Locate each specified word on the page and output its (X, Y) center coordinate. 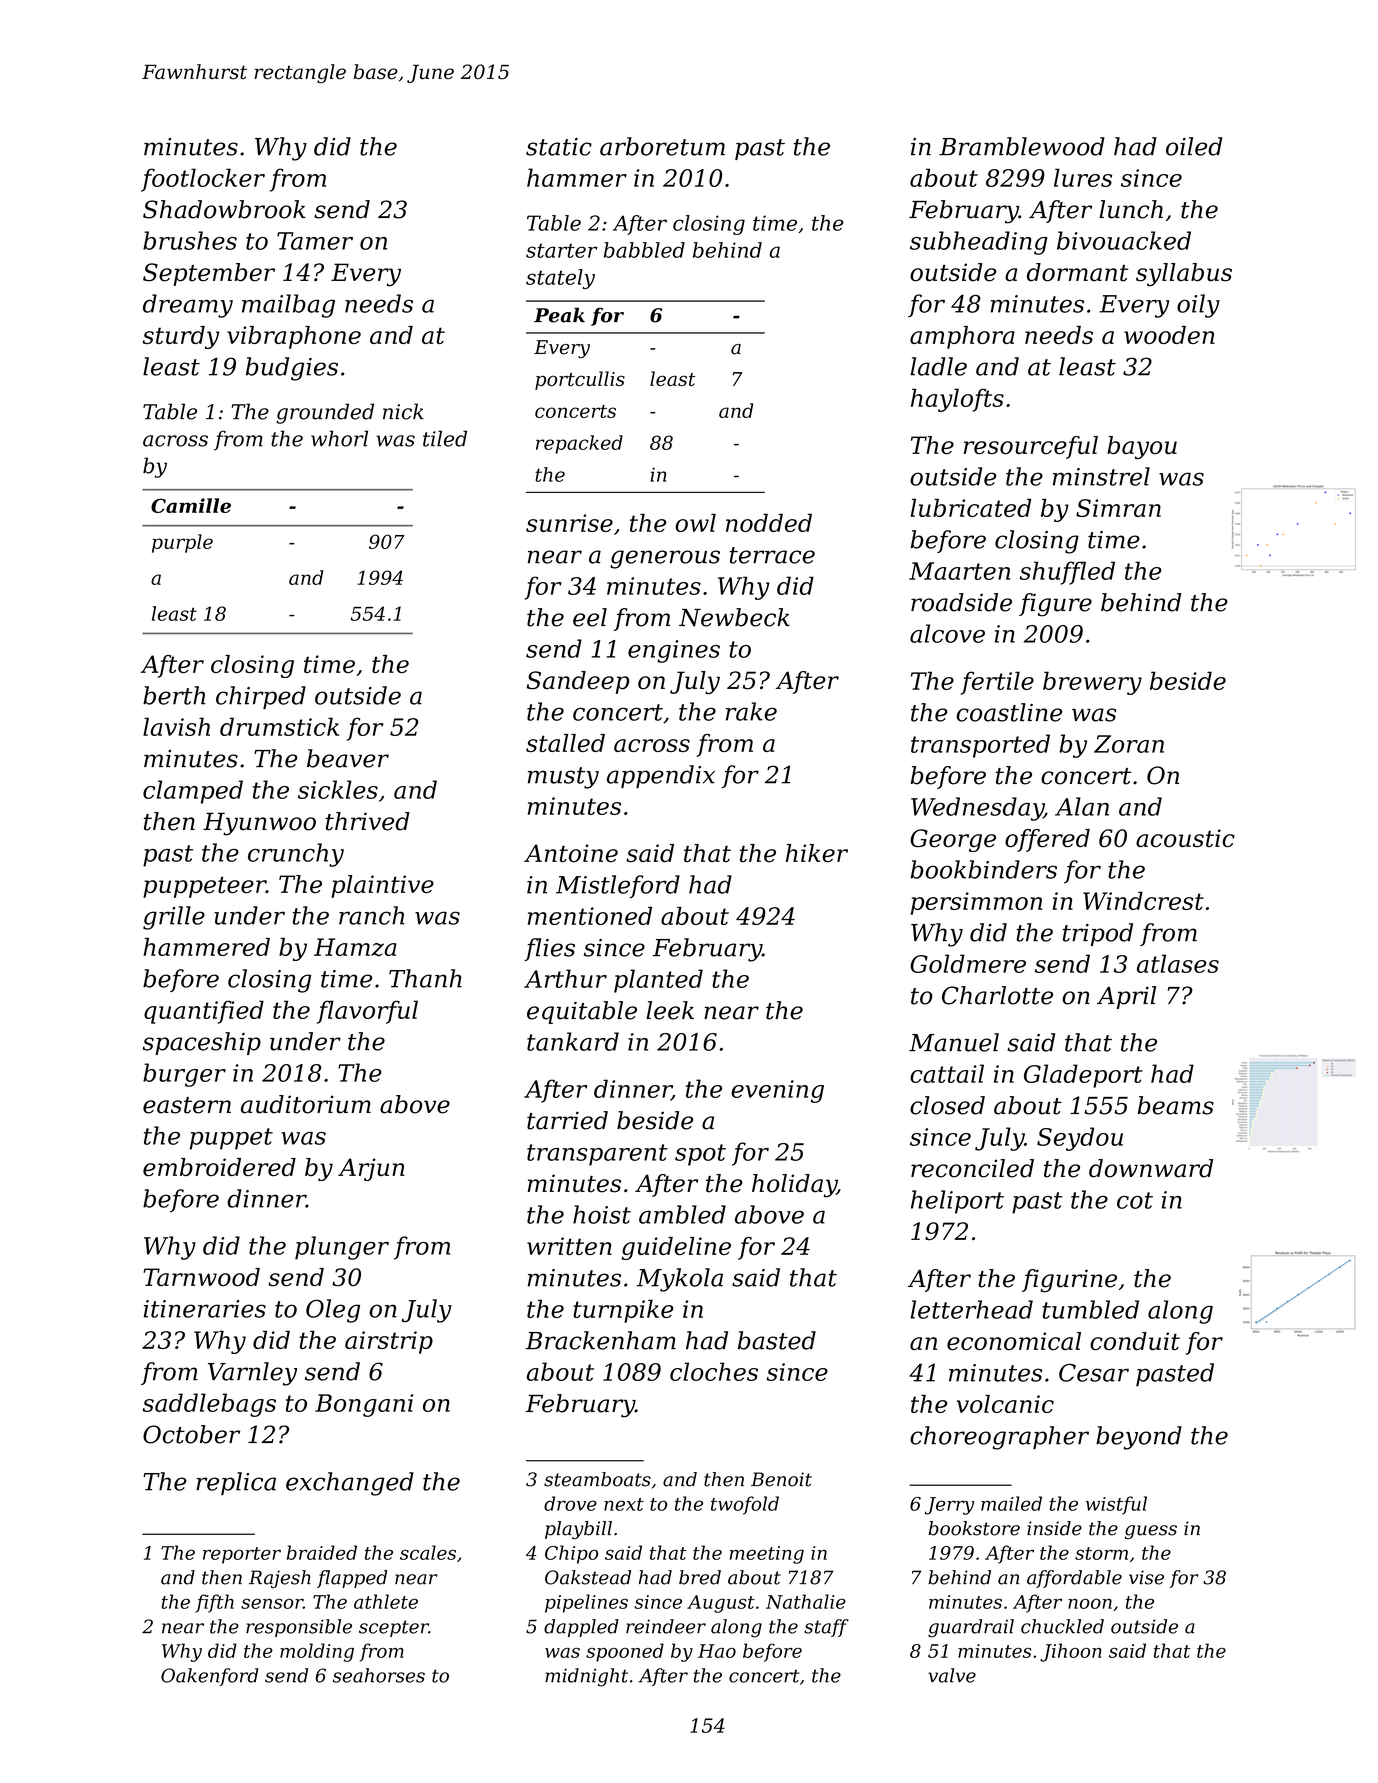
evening (777, 1091)
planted (658, 981)
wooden (1169, 335)
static (559, 147)
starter (561, 250)
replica (236, 1483)
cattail (947, 1073)
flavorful (367, 1012)
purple (182, 543)
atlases (1178, 963)
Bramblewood (1022, 146)
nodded (769, 522)
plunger (342, 1248)
